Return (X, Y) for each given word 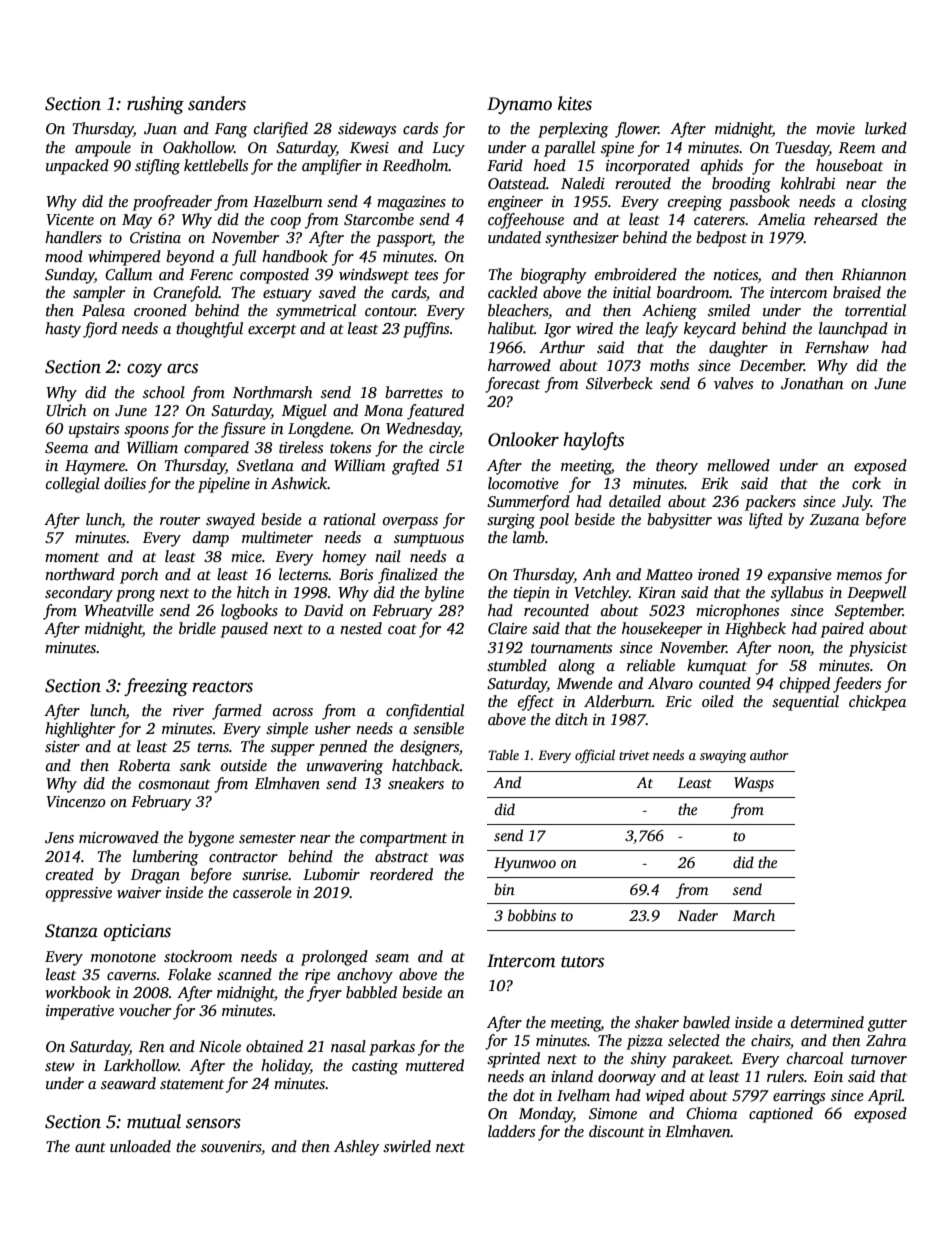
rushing (155, 105)
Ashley (356, 1148)
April (885, 1097)
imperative (80, 1012)
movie (835, 128)
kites (575, 103)
